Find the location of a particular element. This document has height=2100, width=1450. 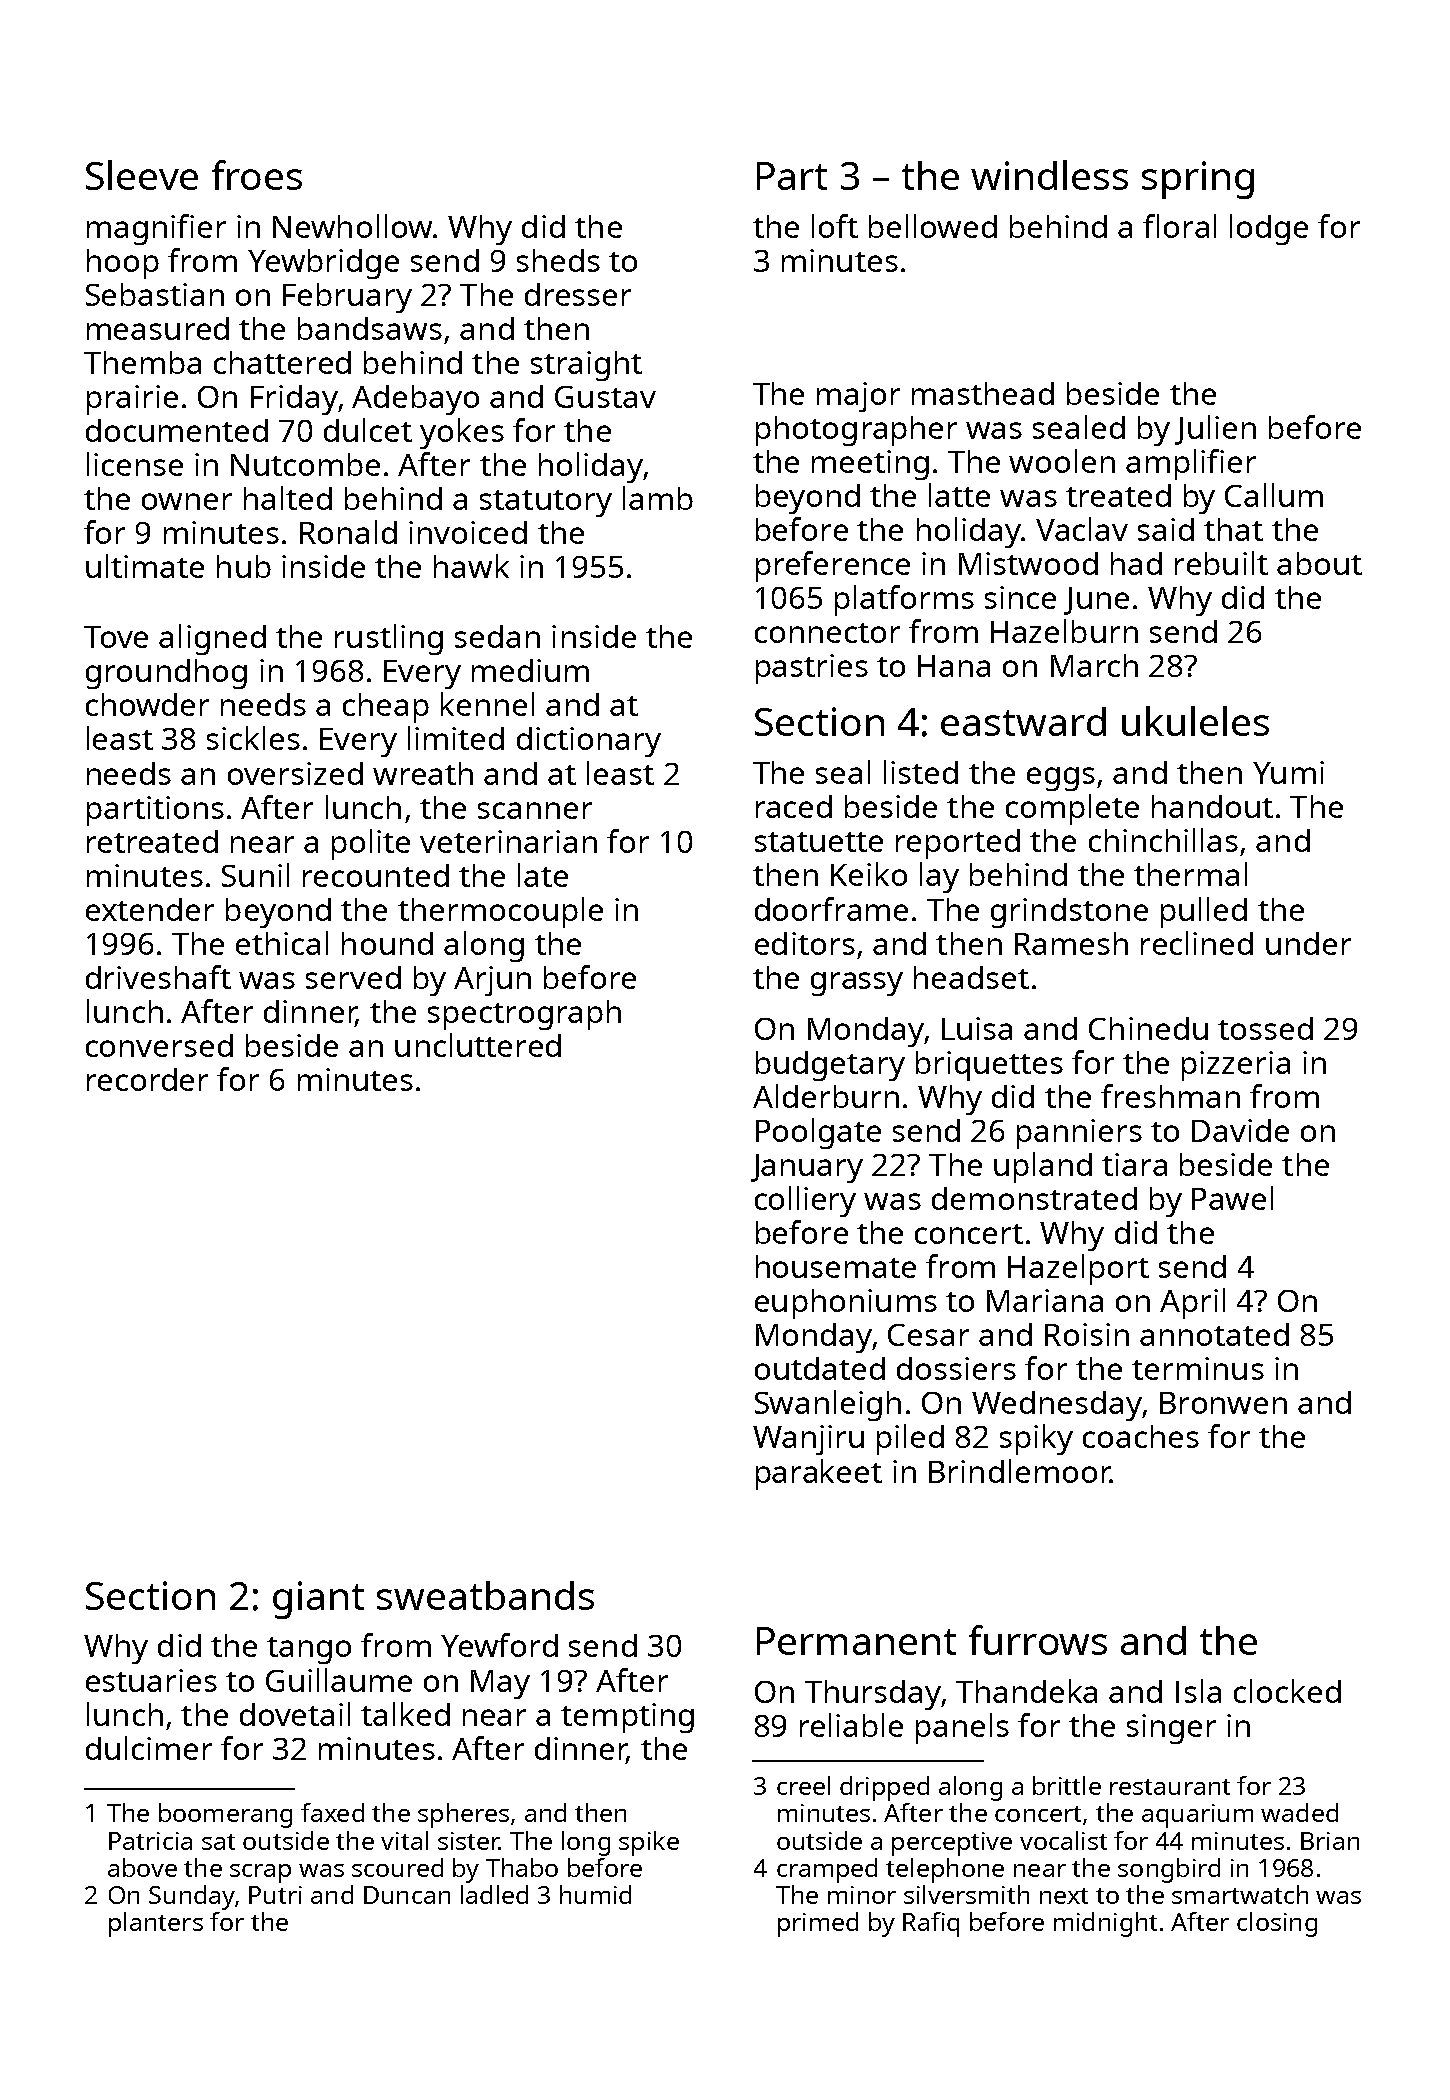

Alderburn is located at coordinates (826, 1096).
